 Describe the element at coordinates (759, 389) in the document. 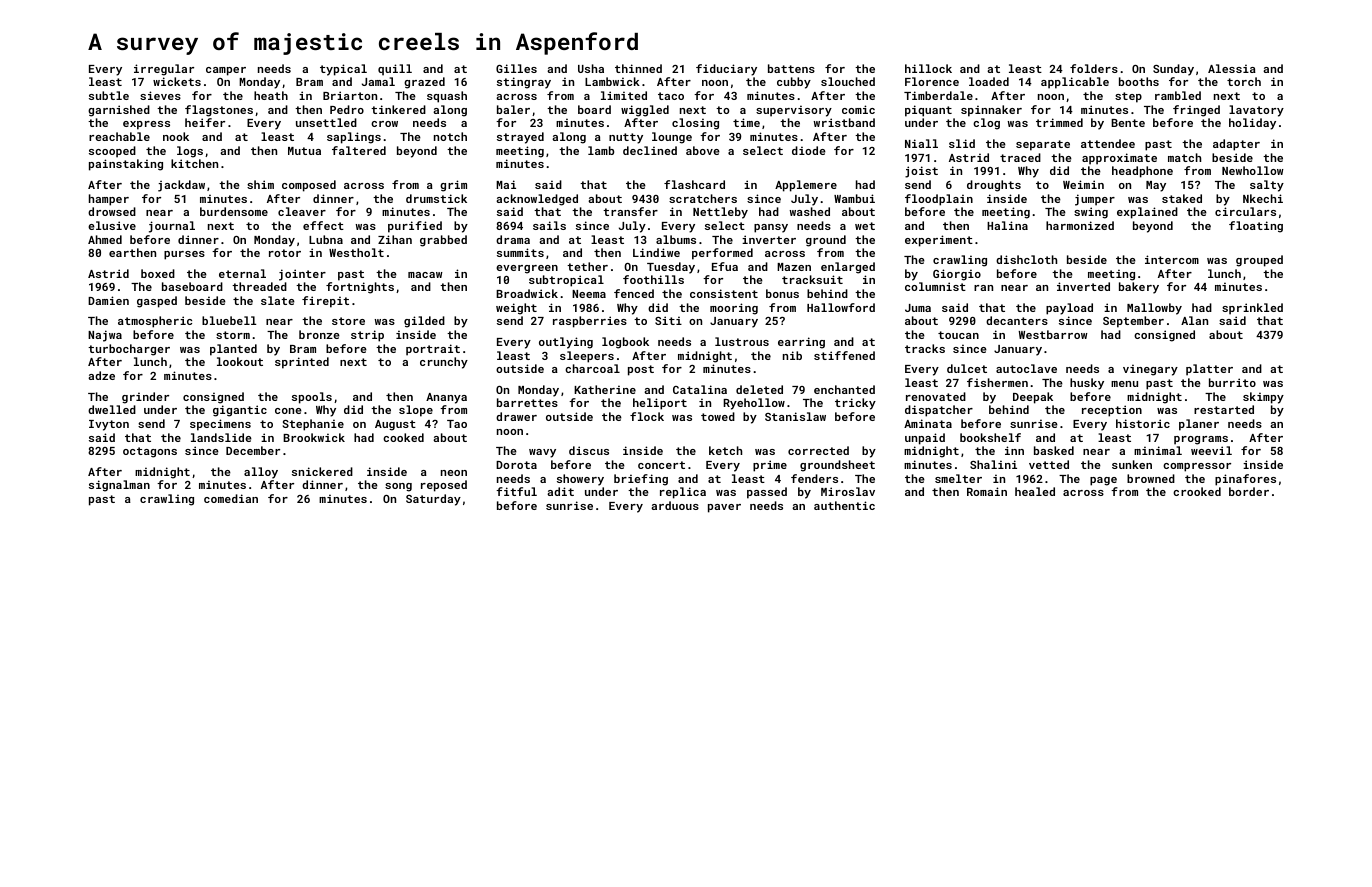

I see `deleted` at that location.
